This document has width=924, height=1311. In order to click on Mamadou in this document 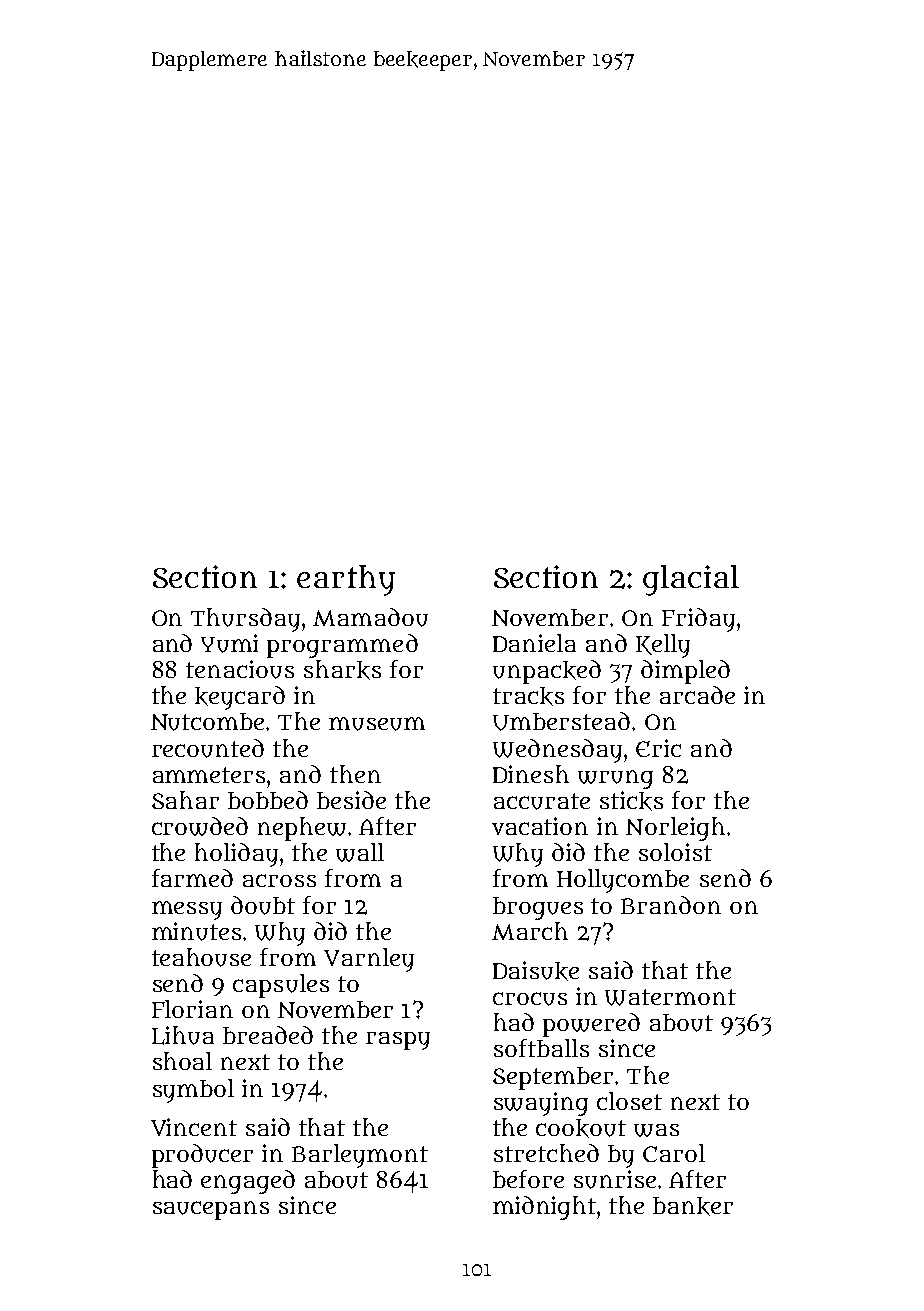, I will do `click(370, 617)`.
